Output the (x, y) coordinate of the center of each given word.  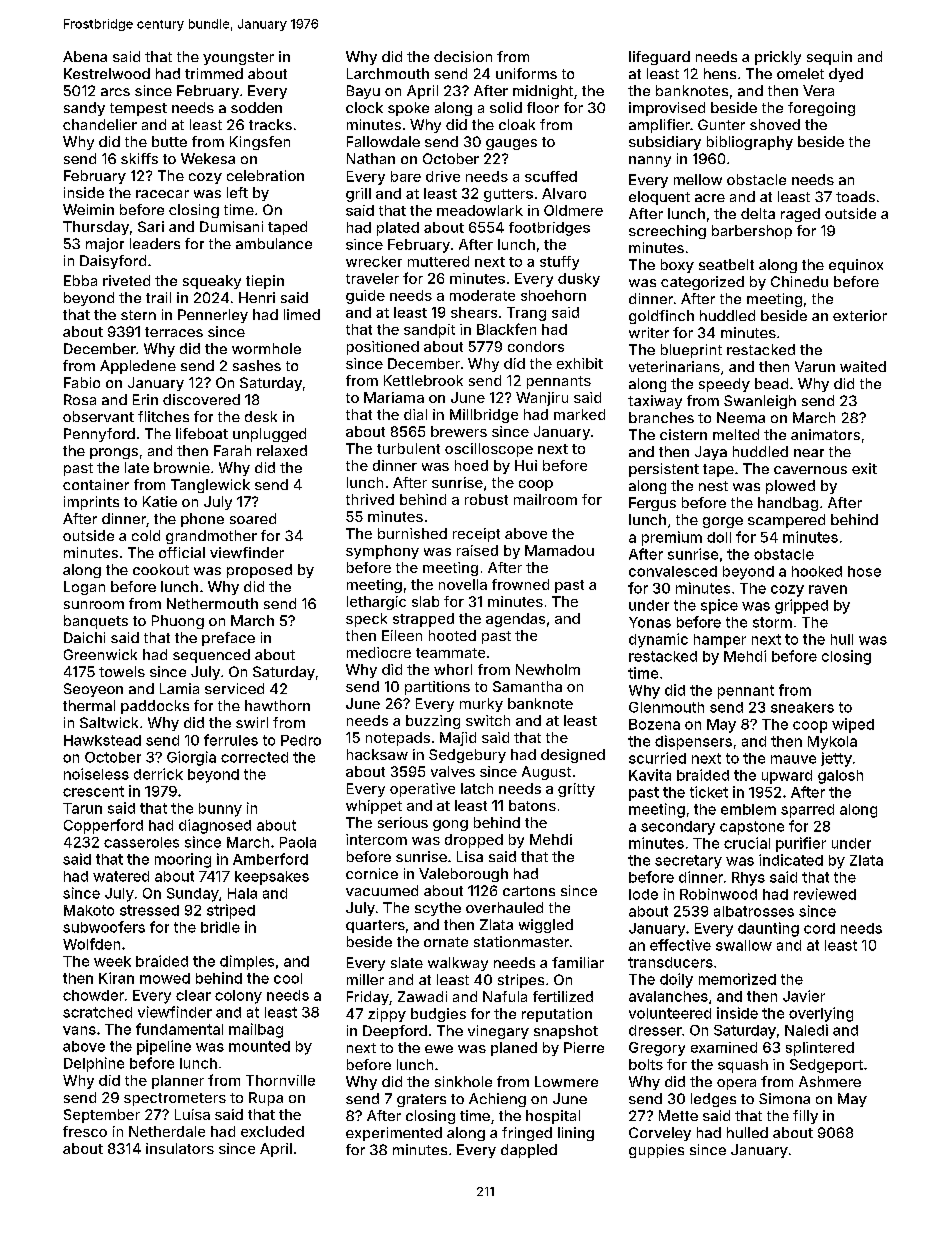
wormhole (266, 348)
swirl (252, 722)
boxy (677, 266)
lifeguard (659, 58)
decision (463, 56)
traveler (372, 278)
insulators (180, 1148)
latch (477, 788)
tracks (270, 124)
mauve (793, 759)
